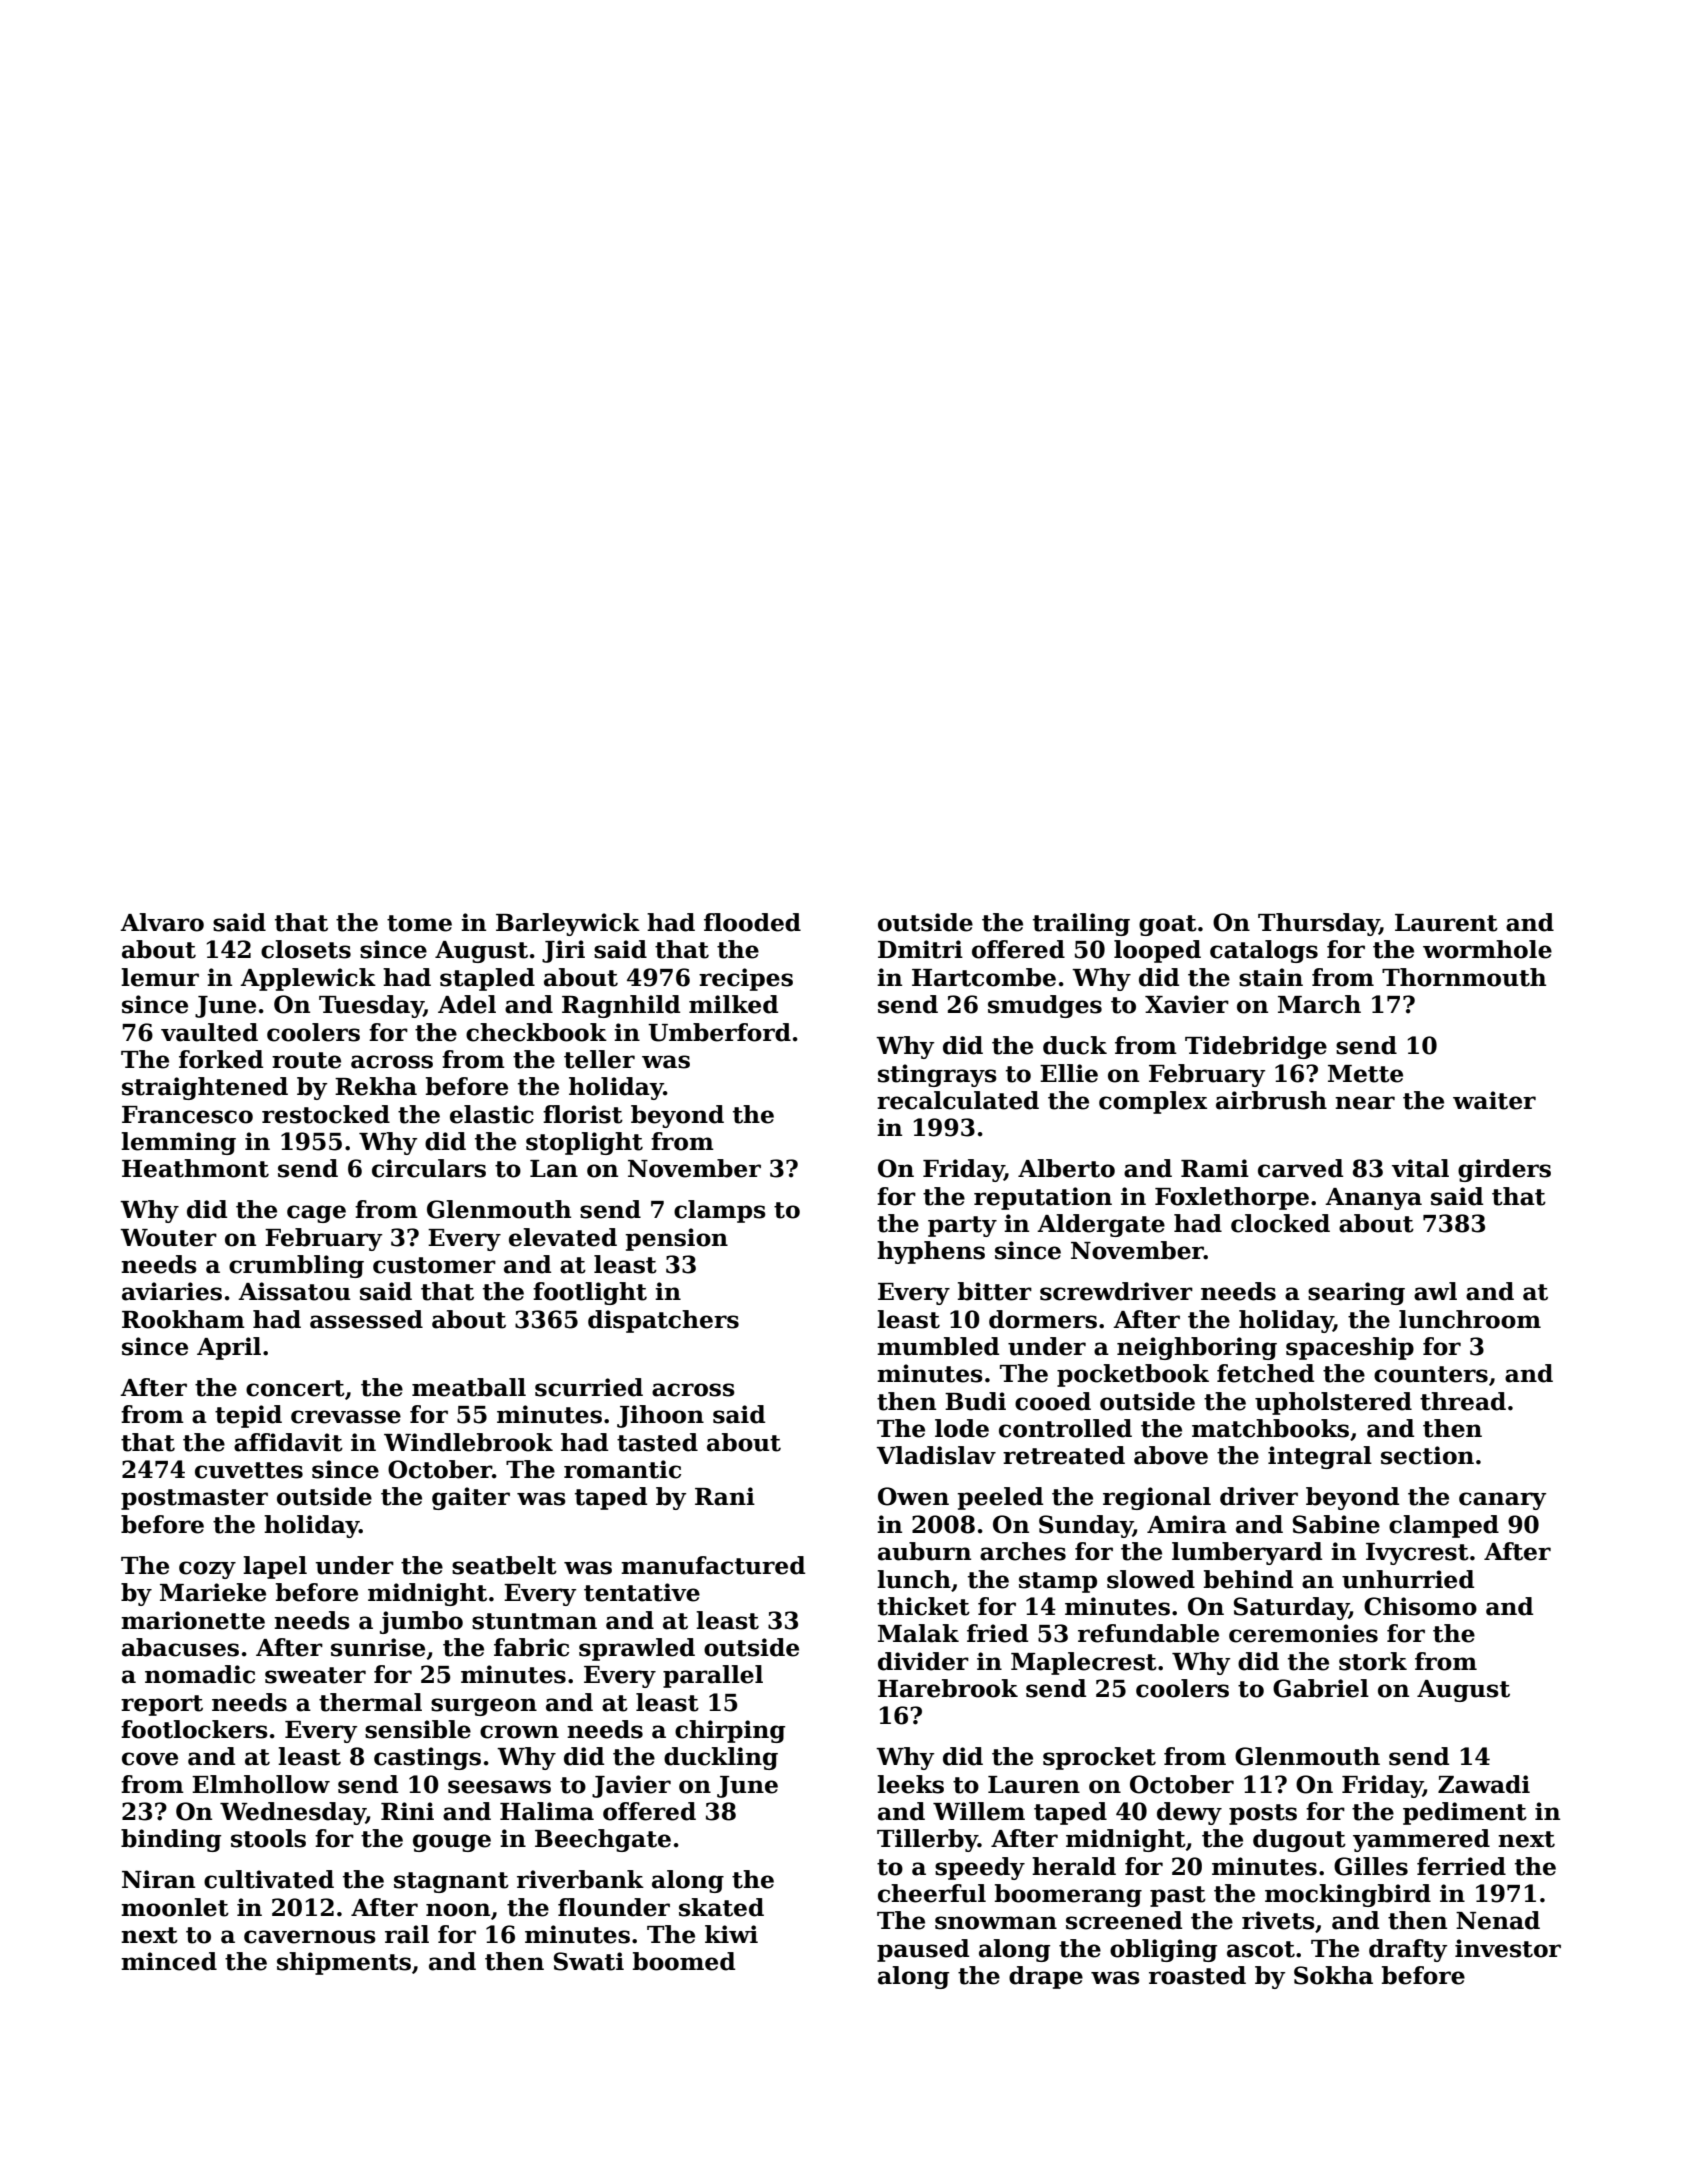  I want to click on counters, so click(1431, 1374).
